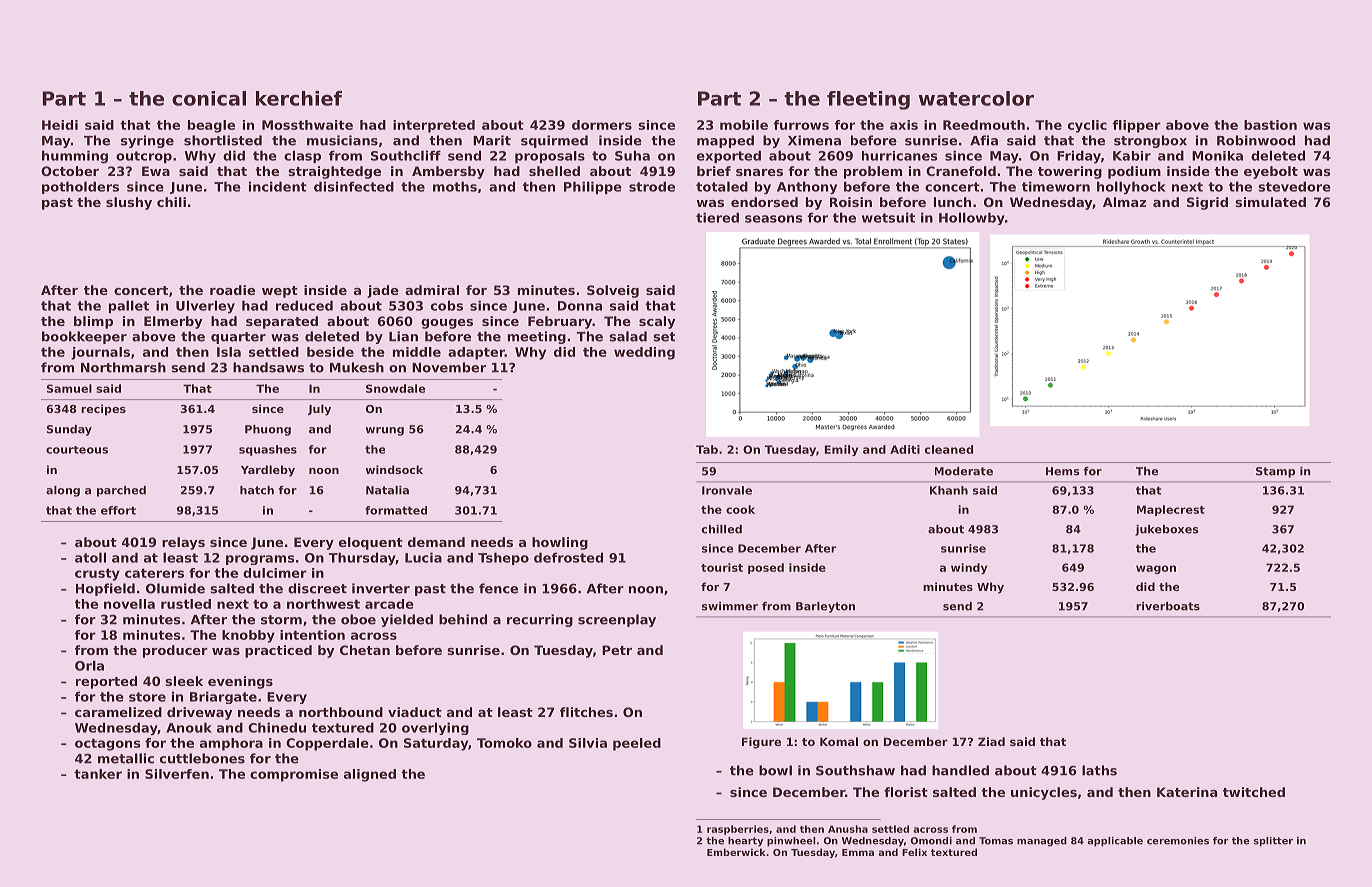 This screenshot has height=887, width=1372. What do you see at coordinates (1270, 125) in the screenshot?
I see `bastion` at bounding box center [1270, 125].
